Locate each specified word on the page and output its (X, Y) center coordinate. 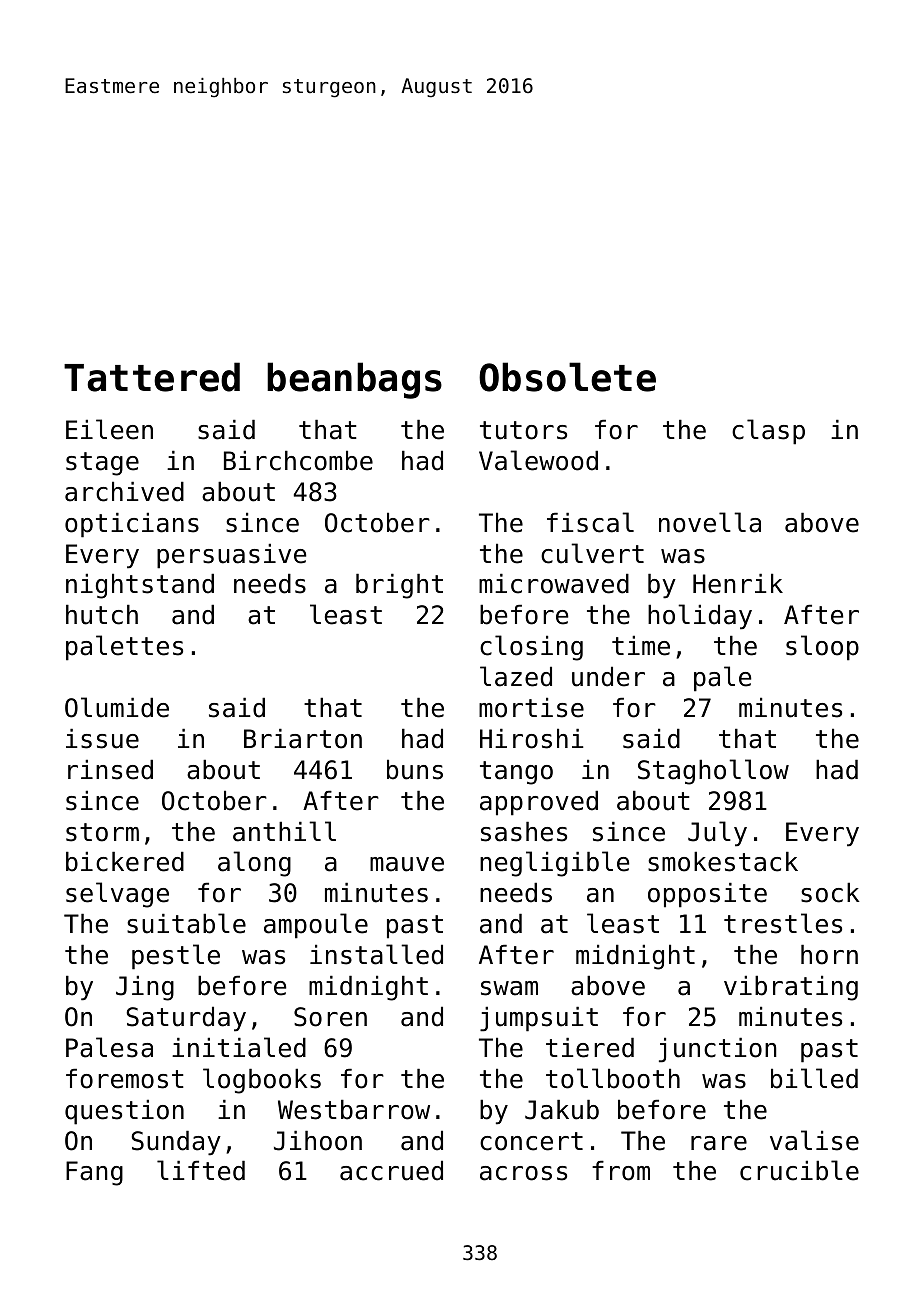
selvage (117, 895)
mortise (531, 707)
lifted (201, 1170)
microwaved (554, 583)
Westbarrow (354, 1109)
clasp (768, 432)
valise (814, 1140)
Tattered (152, 377)
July (717, 834)
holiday (700, 617)
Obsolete (567, 377)
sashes (524, 831)
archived (124, 491)
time (641, 645)
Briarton (303, 738)
